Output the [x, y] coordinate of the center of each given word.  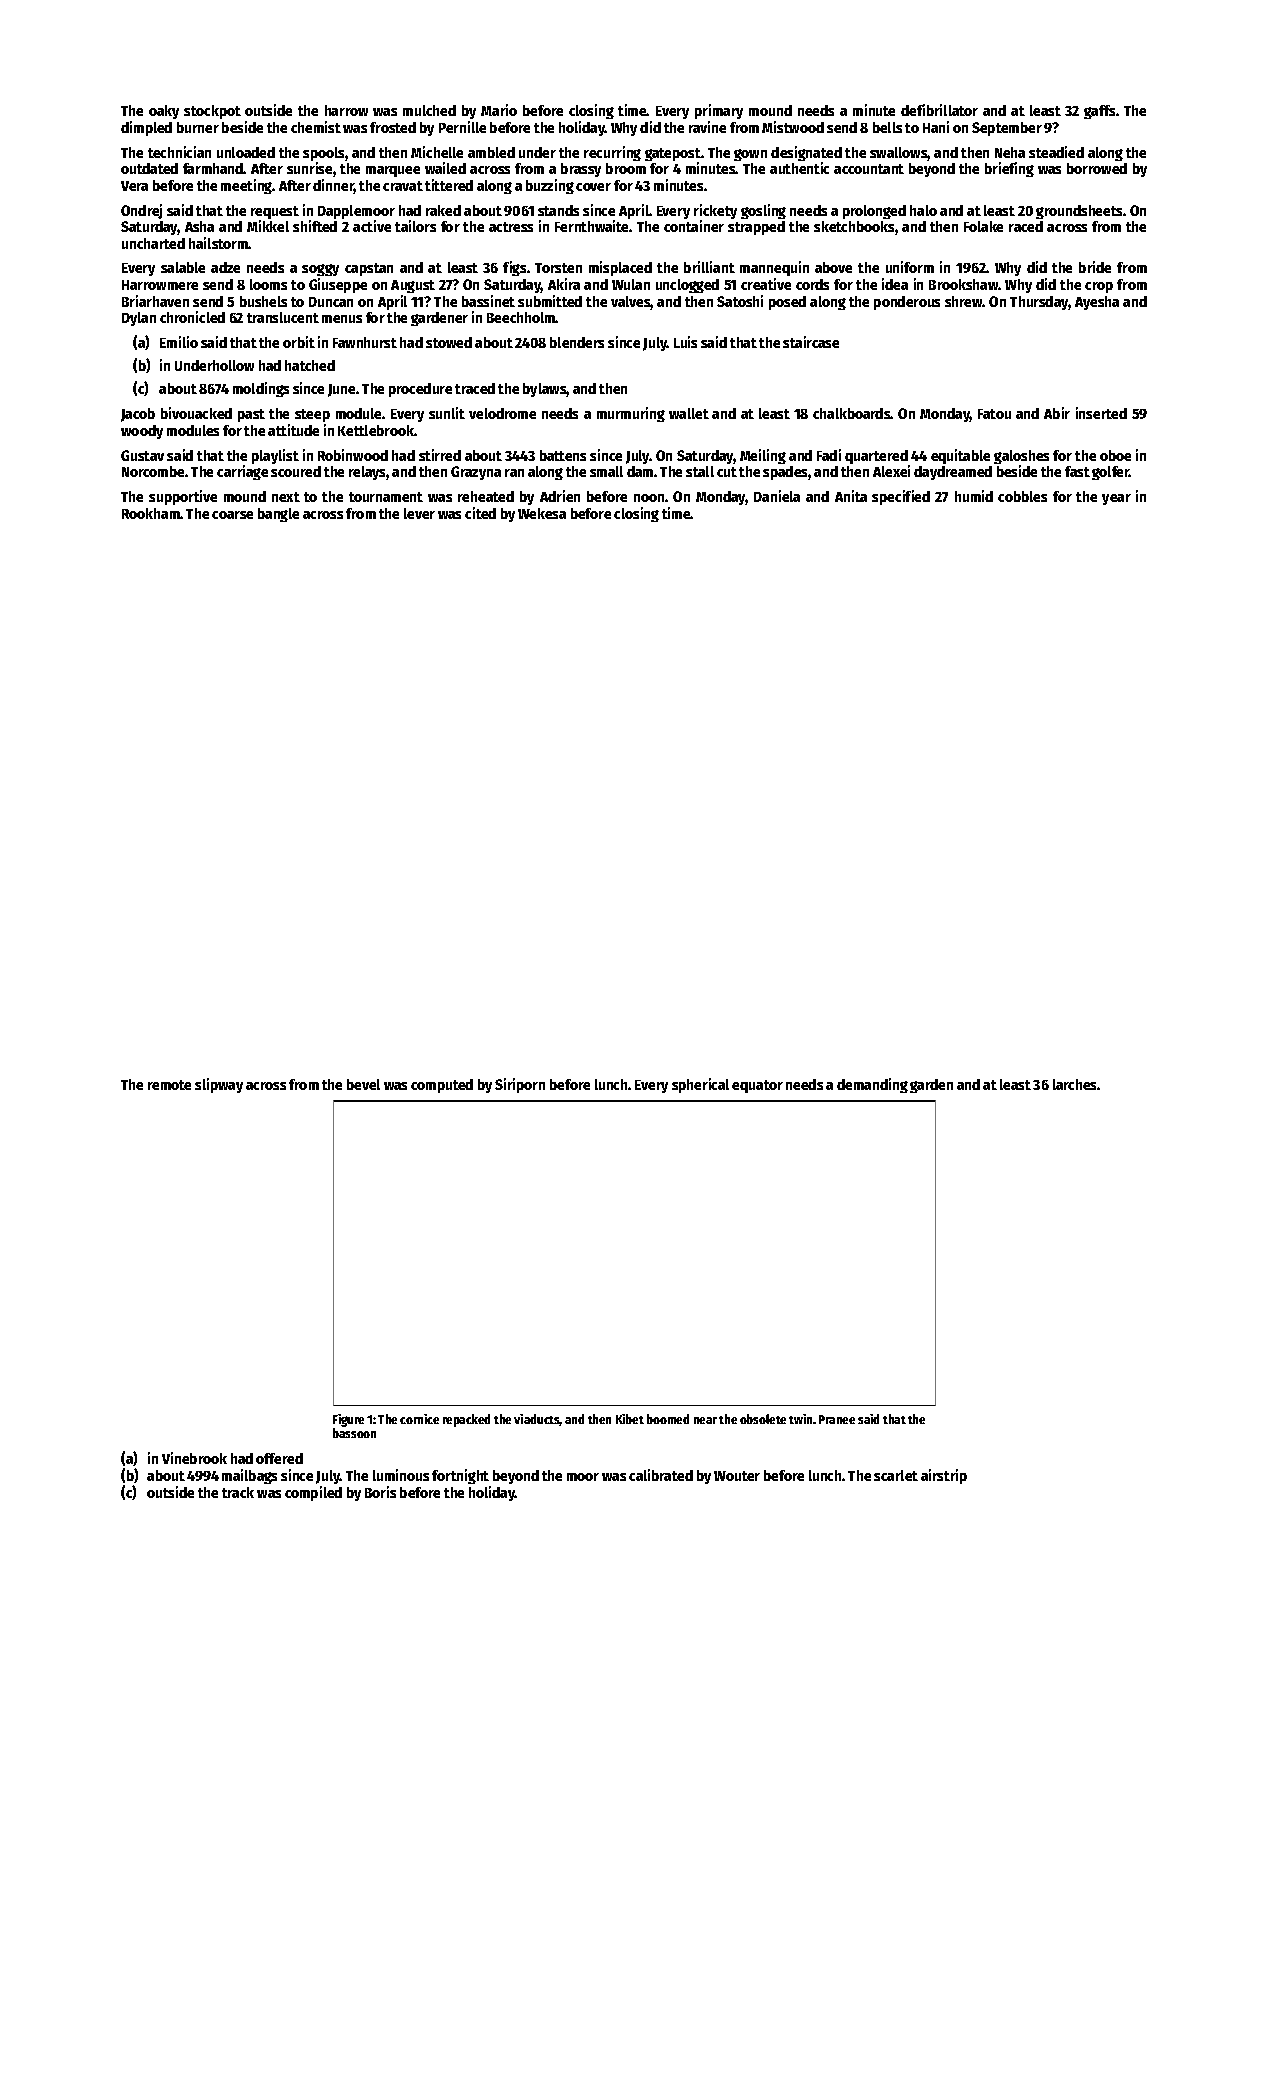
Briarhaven [155, 301]
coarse [232, 515]
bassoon [354, 1433]
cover [593, 187]
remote [169, 1085]
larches [1075, 1084]
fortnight [460, 1476]
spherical [700, 1085]
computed [442, 1086]
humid [974, 496]
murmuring [631, 414]
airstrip [944, 1476]
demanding [872, 1085]
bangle [278, 515]
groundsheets [1079, 212]
